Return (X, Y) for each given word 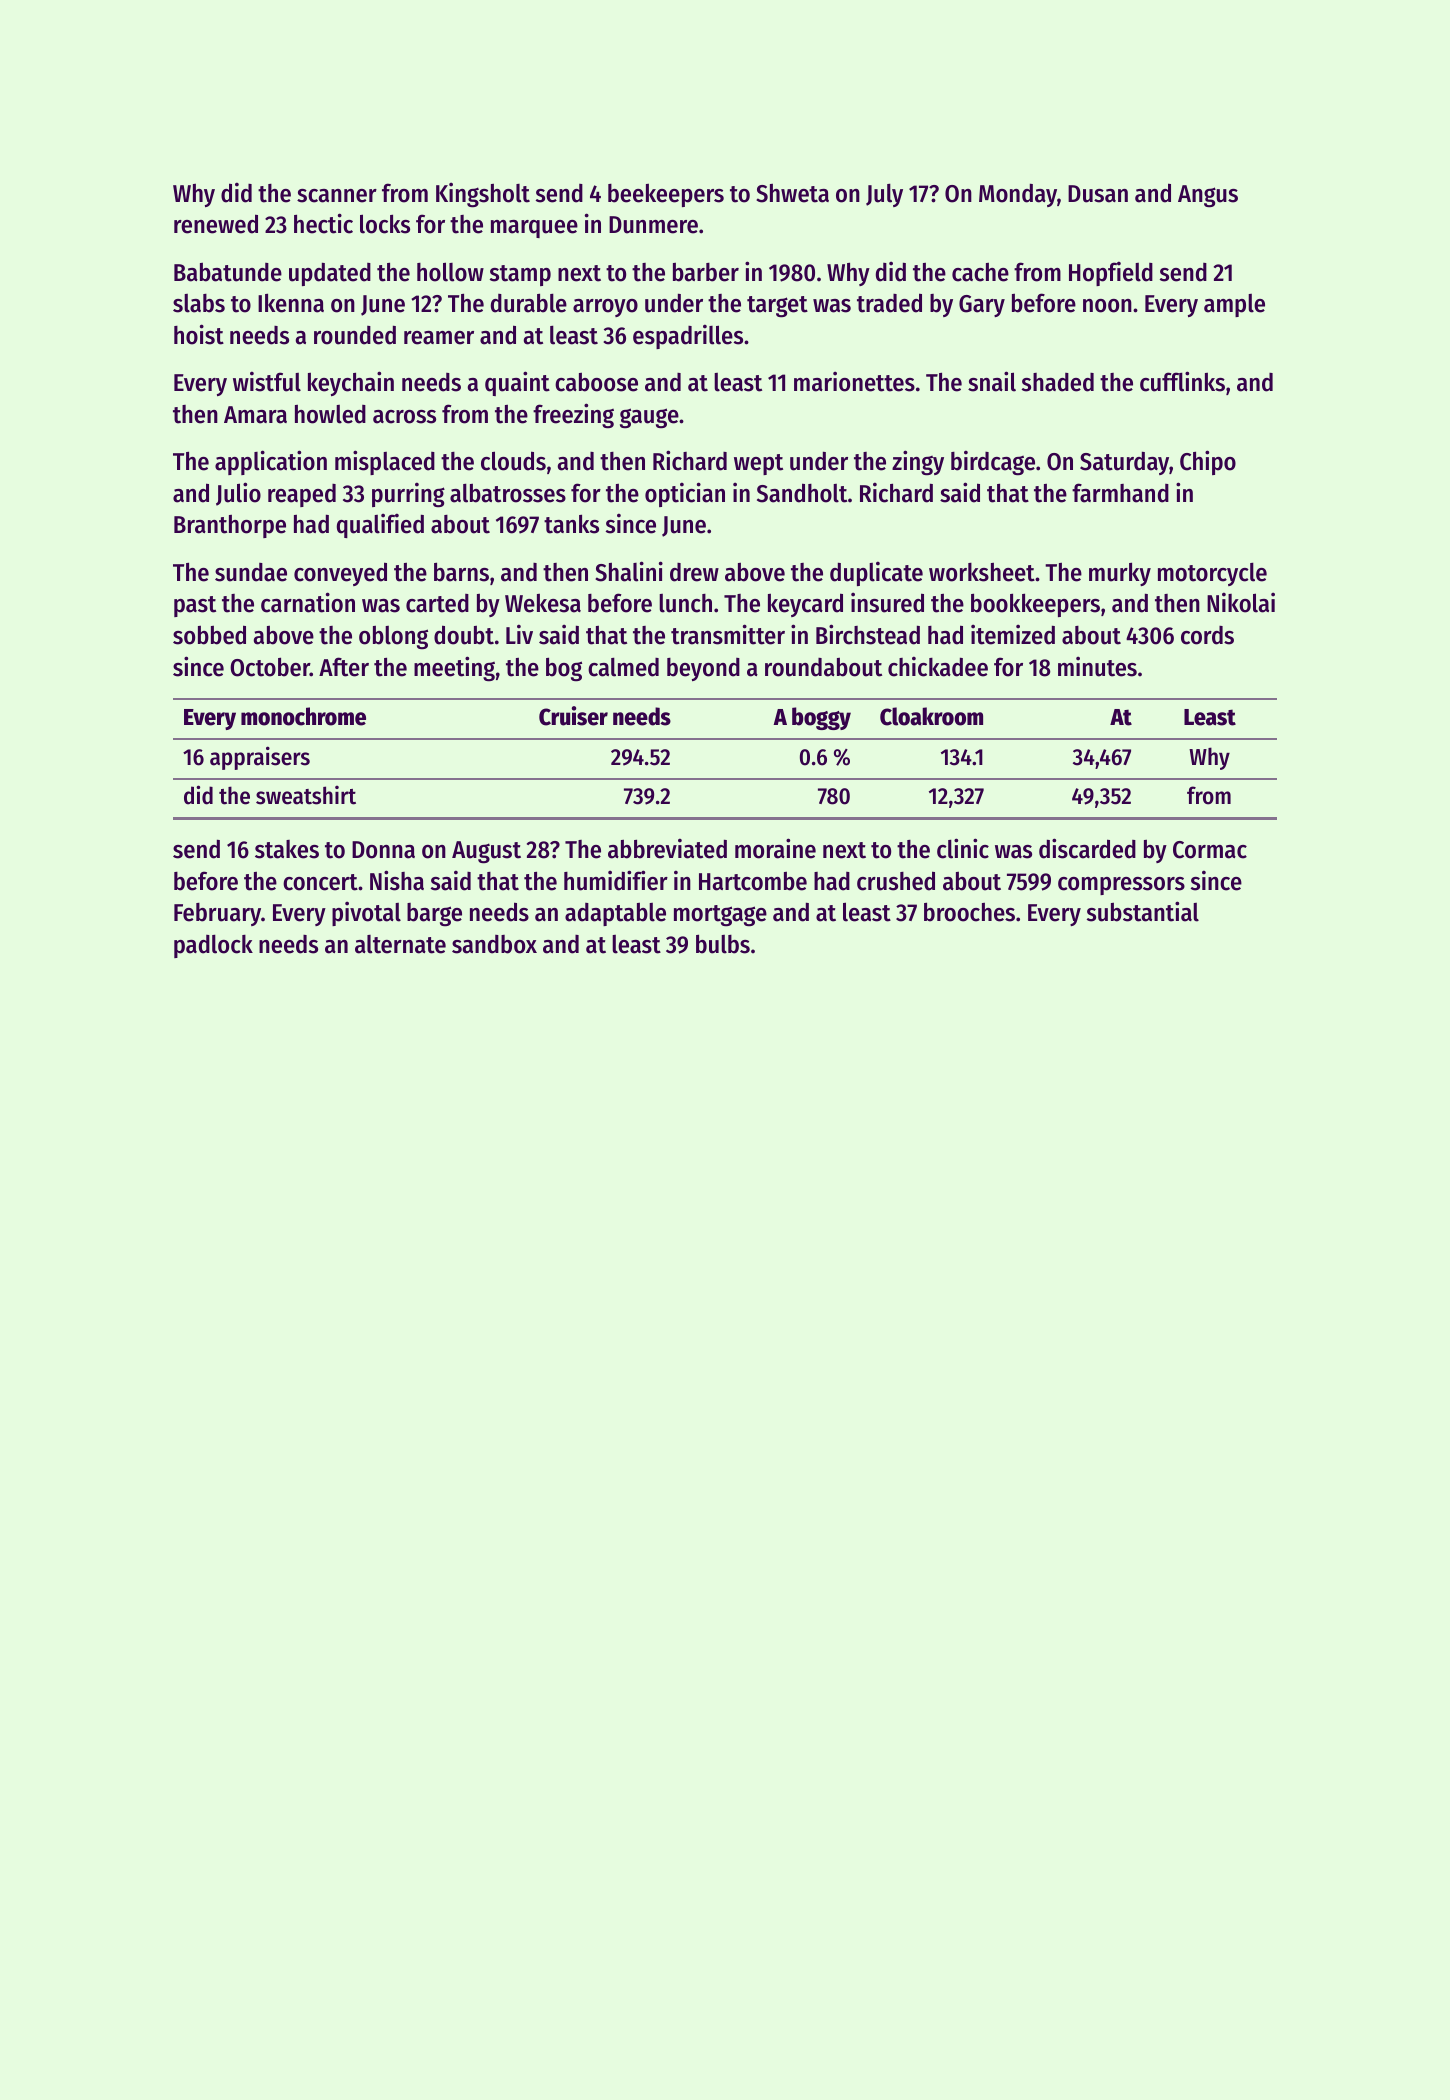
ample (1234, 305)
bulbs (723, 944)
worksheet (982, 572)
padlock (213, 946)
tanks (571, 524)
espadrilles (688, 336)
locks (385, 224)
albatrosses (508, 493)
